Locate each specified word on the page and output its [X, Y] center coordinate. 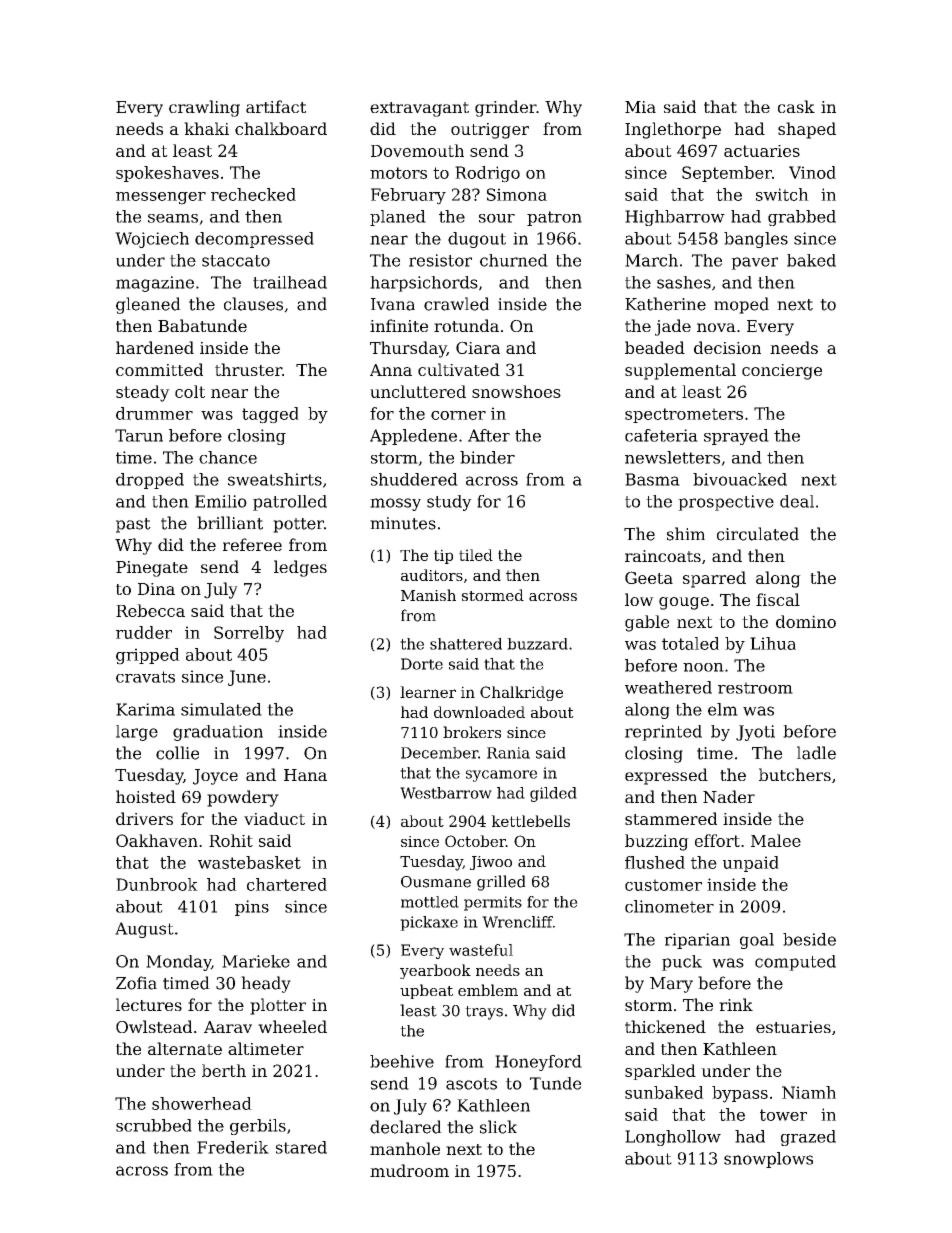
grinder [505, 108]
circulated [758, 534]
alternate [185, 1048]
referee [252, 544]
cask [796, 106]
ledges [300, 568]
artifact [276, 106]
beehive [402, 1061]
